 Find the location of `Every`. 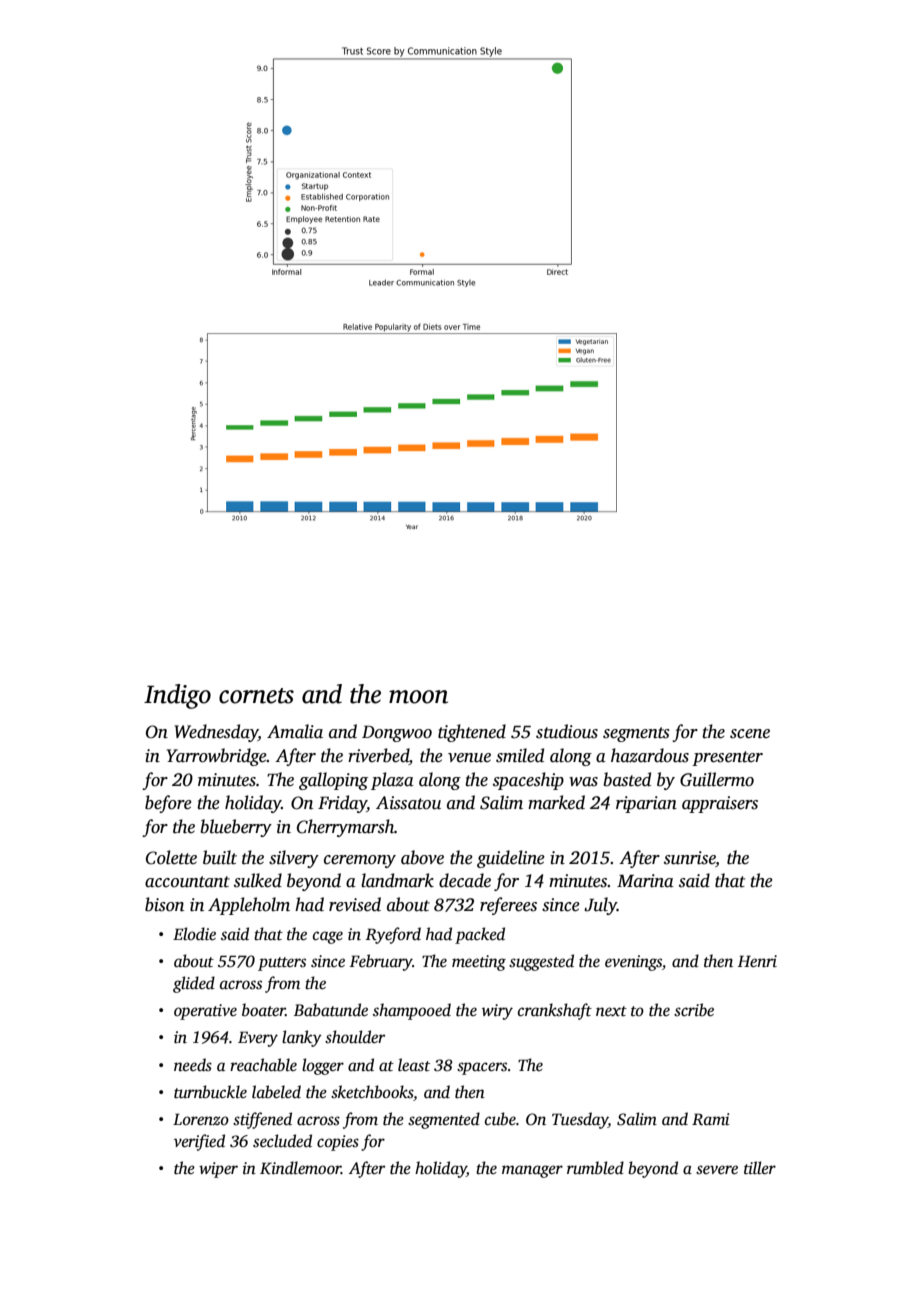

Every is located at coordinates (258, 1039).
